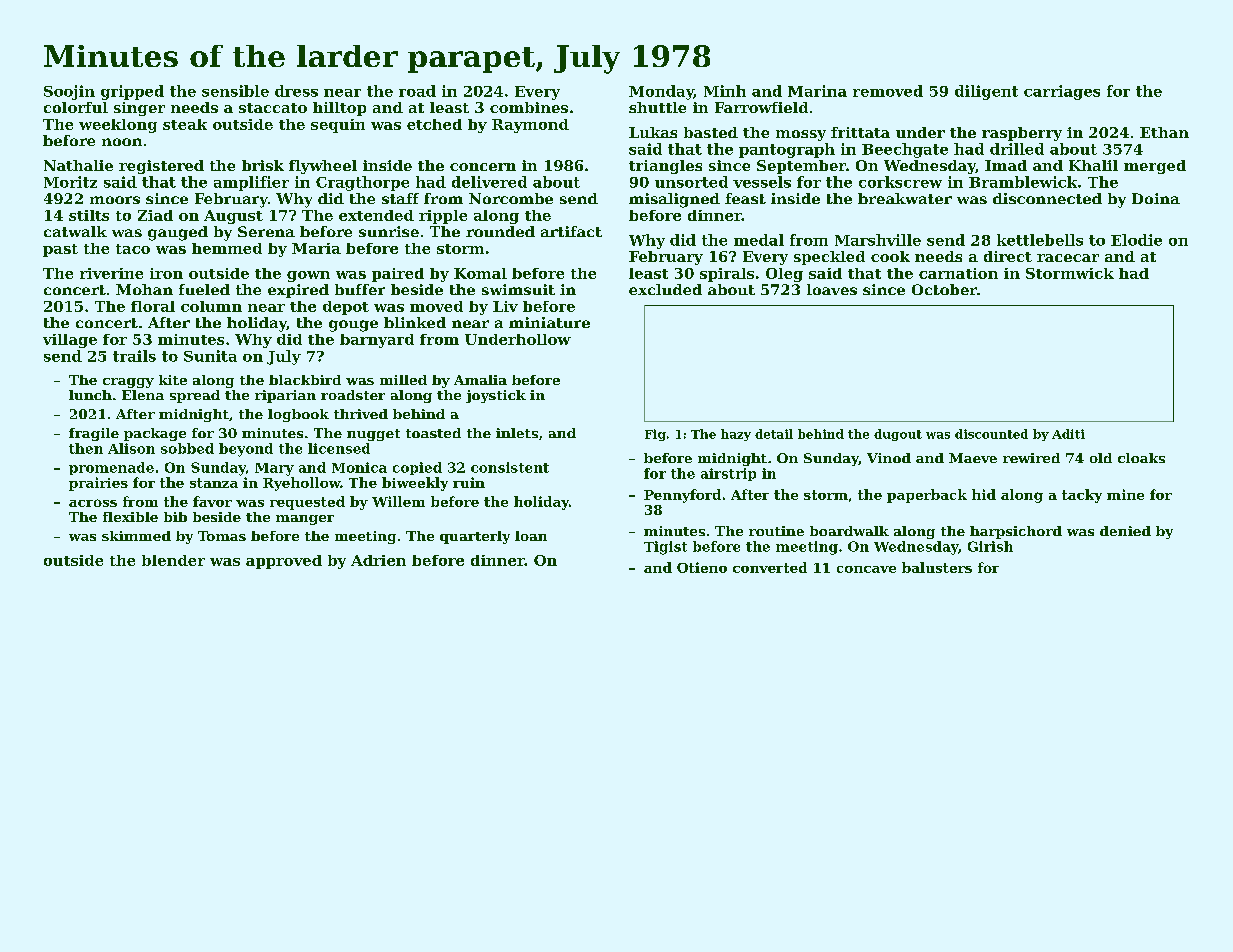  Describe the element at coordinates (480, 380) in the screenshot. I see `Amalia` at that location.
